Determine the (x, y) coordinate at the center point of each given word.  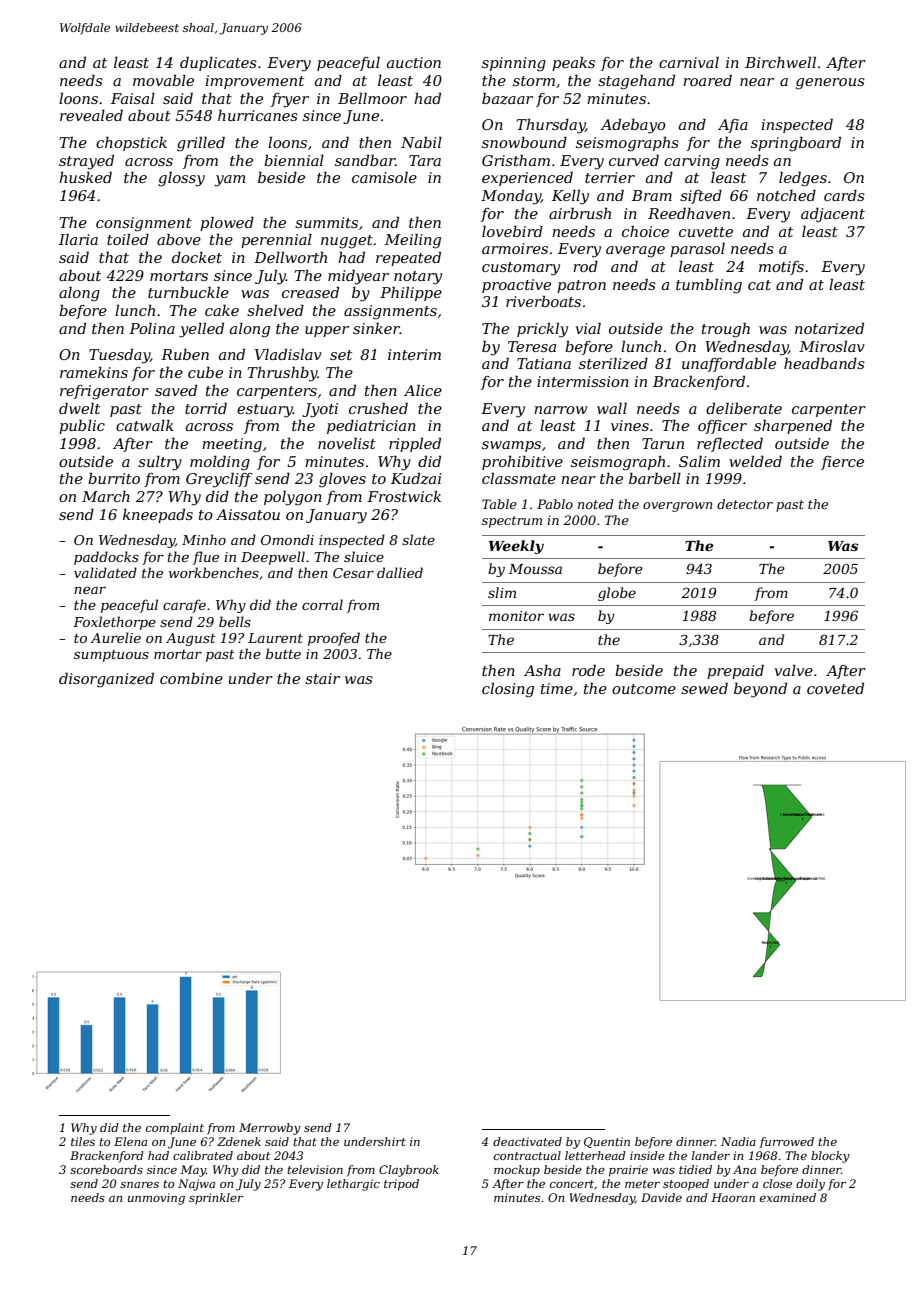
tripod (401, 1185)
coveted (835, 688)
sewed (704, 688)
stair (322, 678)
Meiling (413, 241)
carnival (689, 62)
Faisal (133, 98)
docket (197, 257)
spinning (514, 64)
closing (508, 690)
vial (588, 328)
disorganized (106, 680)
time (557, 688)
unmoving (156, 1199)
